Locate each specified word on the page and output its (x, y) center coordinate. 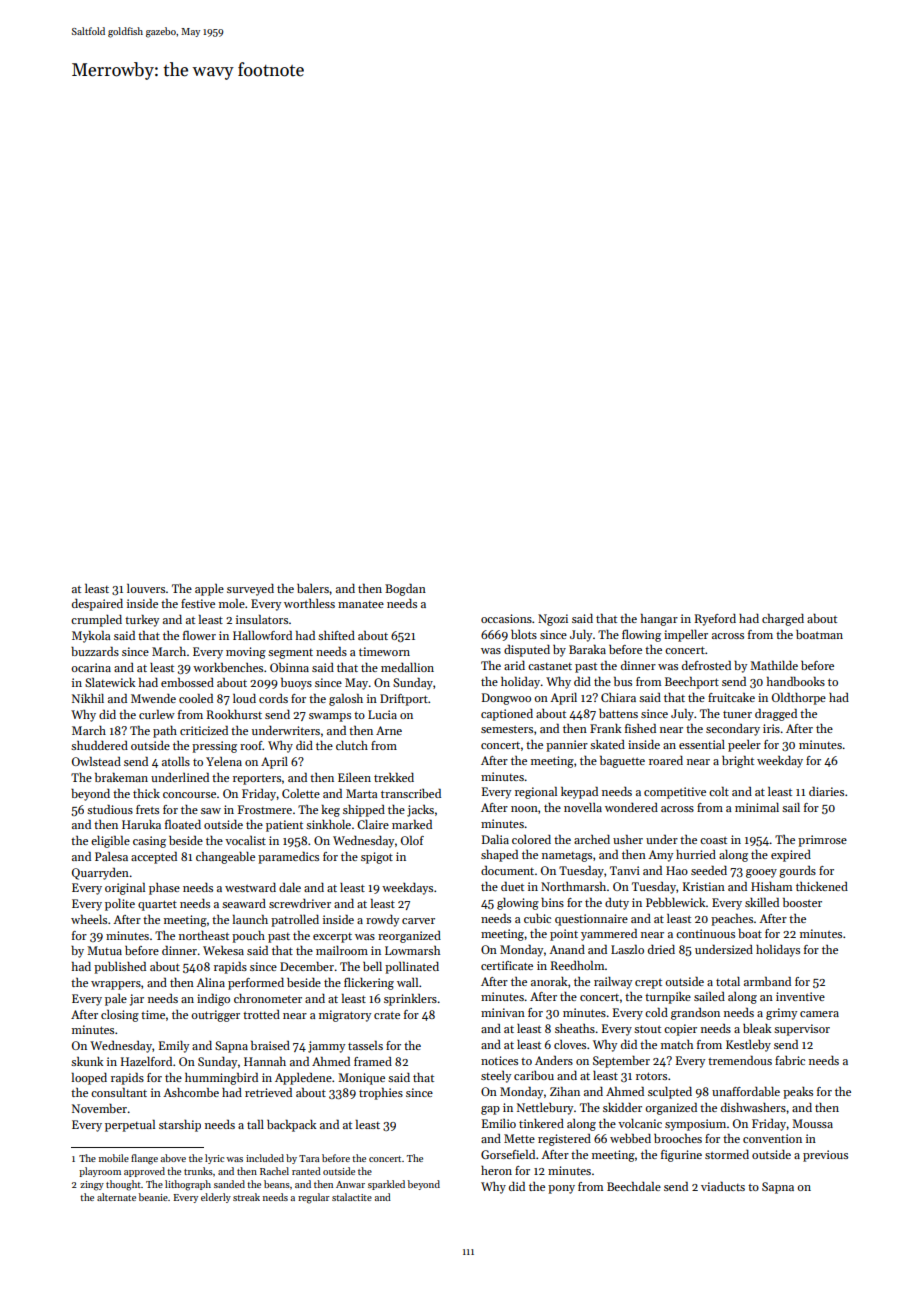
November (99, 1108)
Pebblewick (676, 902)
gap (490, 1110)
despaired (97, 605)
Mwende (153, 698)
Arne (389, 730)
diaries (826, 791)
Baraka (587, 649)
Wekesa (223, 950)
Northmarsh (573, 886)
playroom (100, 1172)
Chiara (618, 697)
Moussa (812, 1123)
